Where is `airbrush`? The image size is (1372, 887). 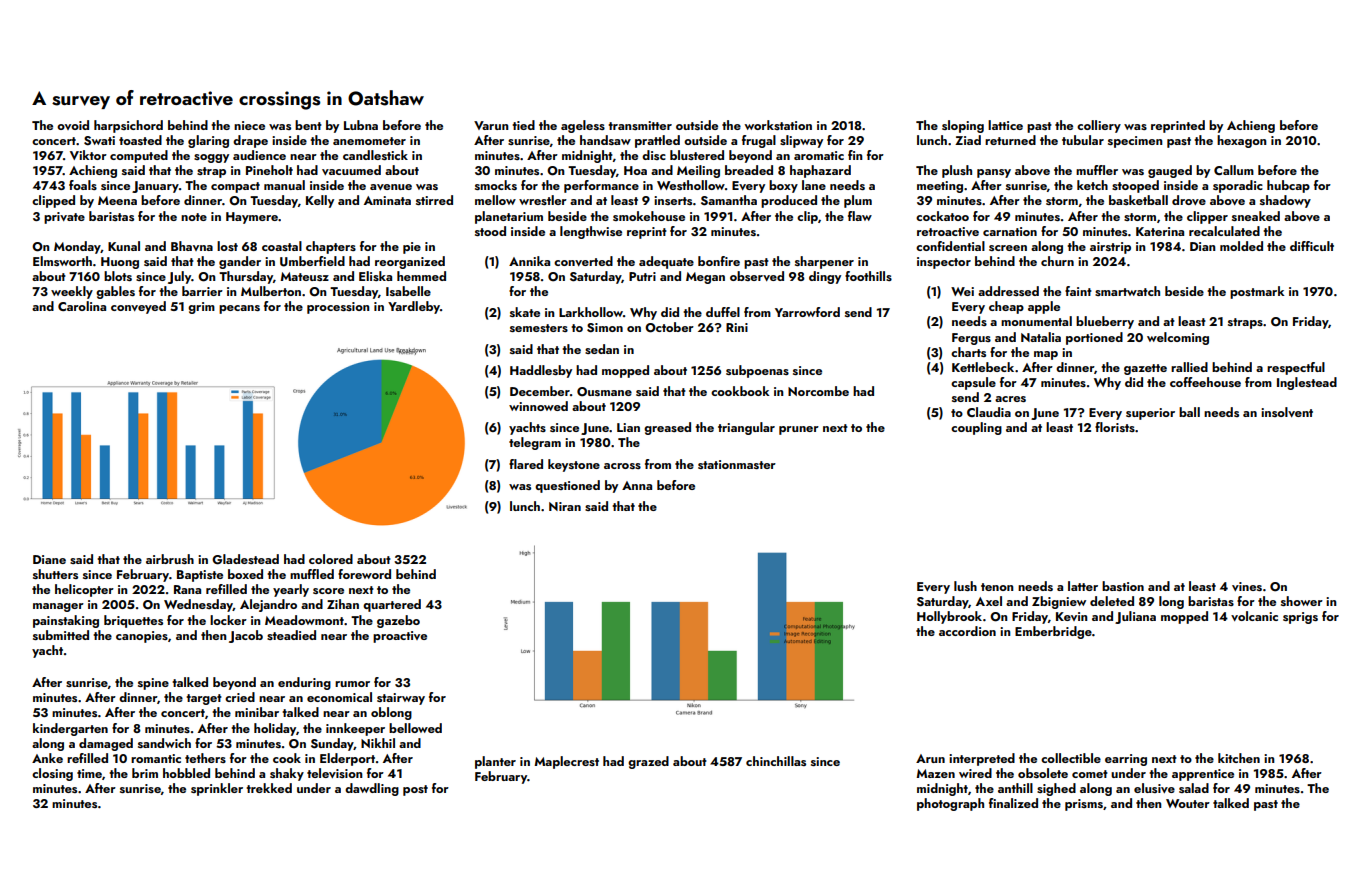
airbrush is located at coordinates (170, 559).
